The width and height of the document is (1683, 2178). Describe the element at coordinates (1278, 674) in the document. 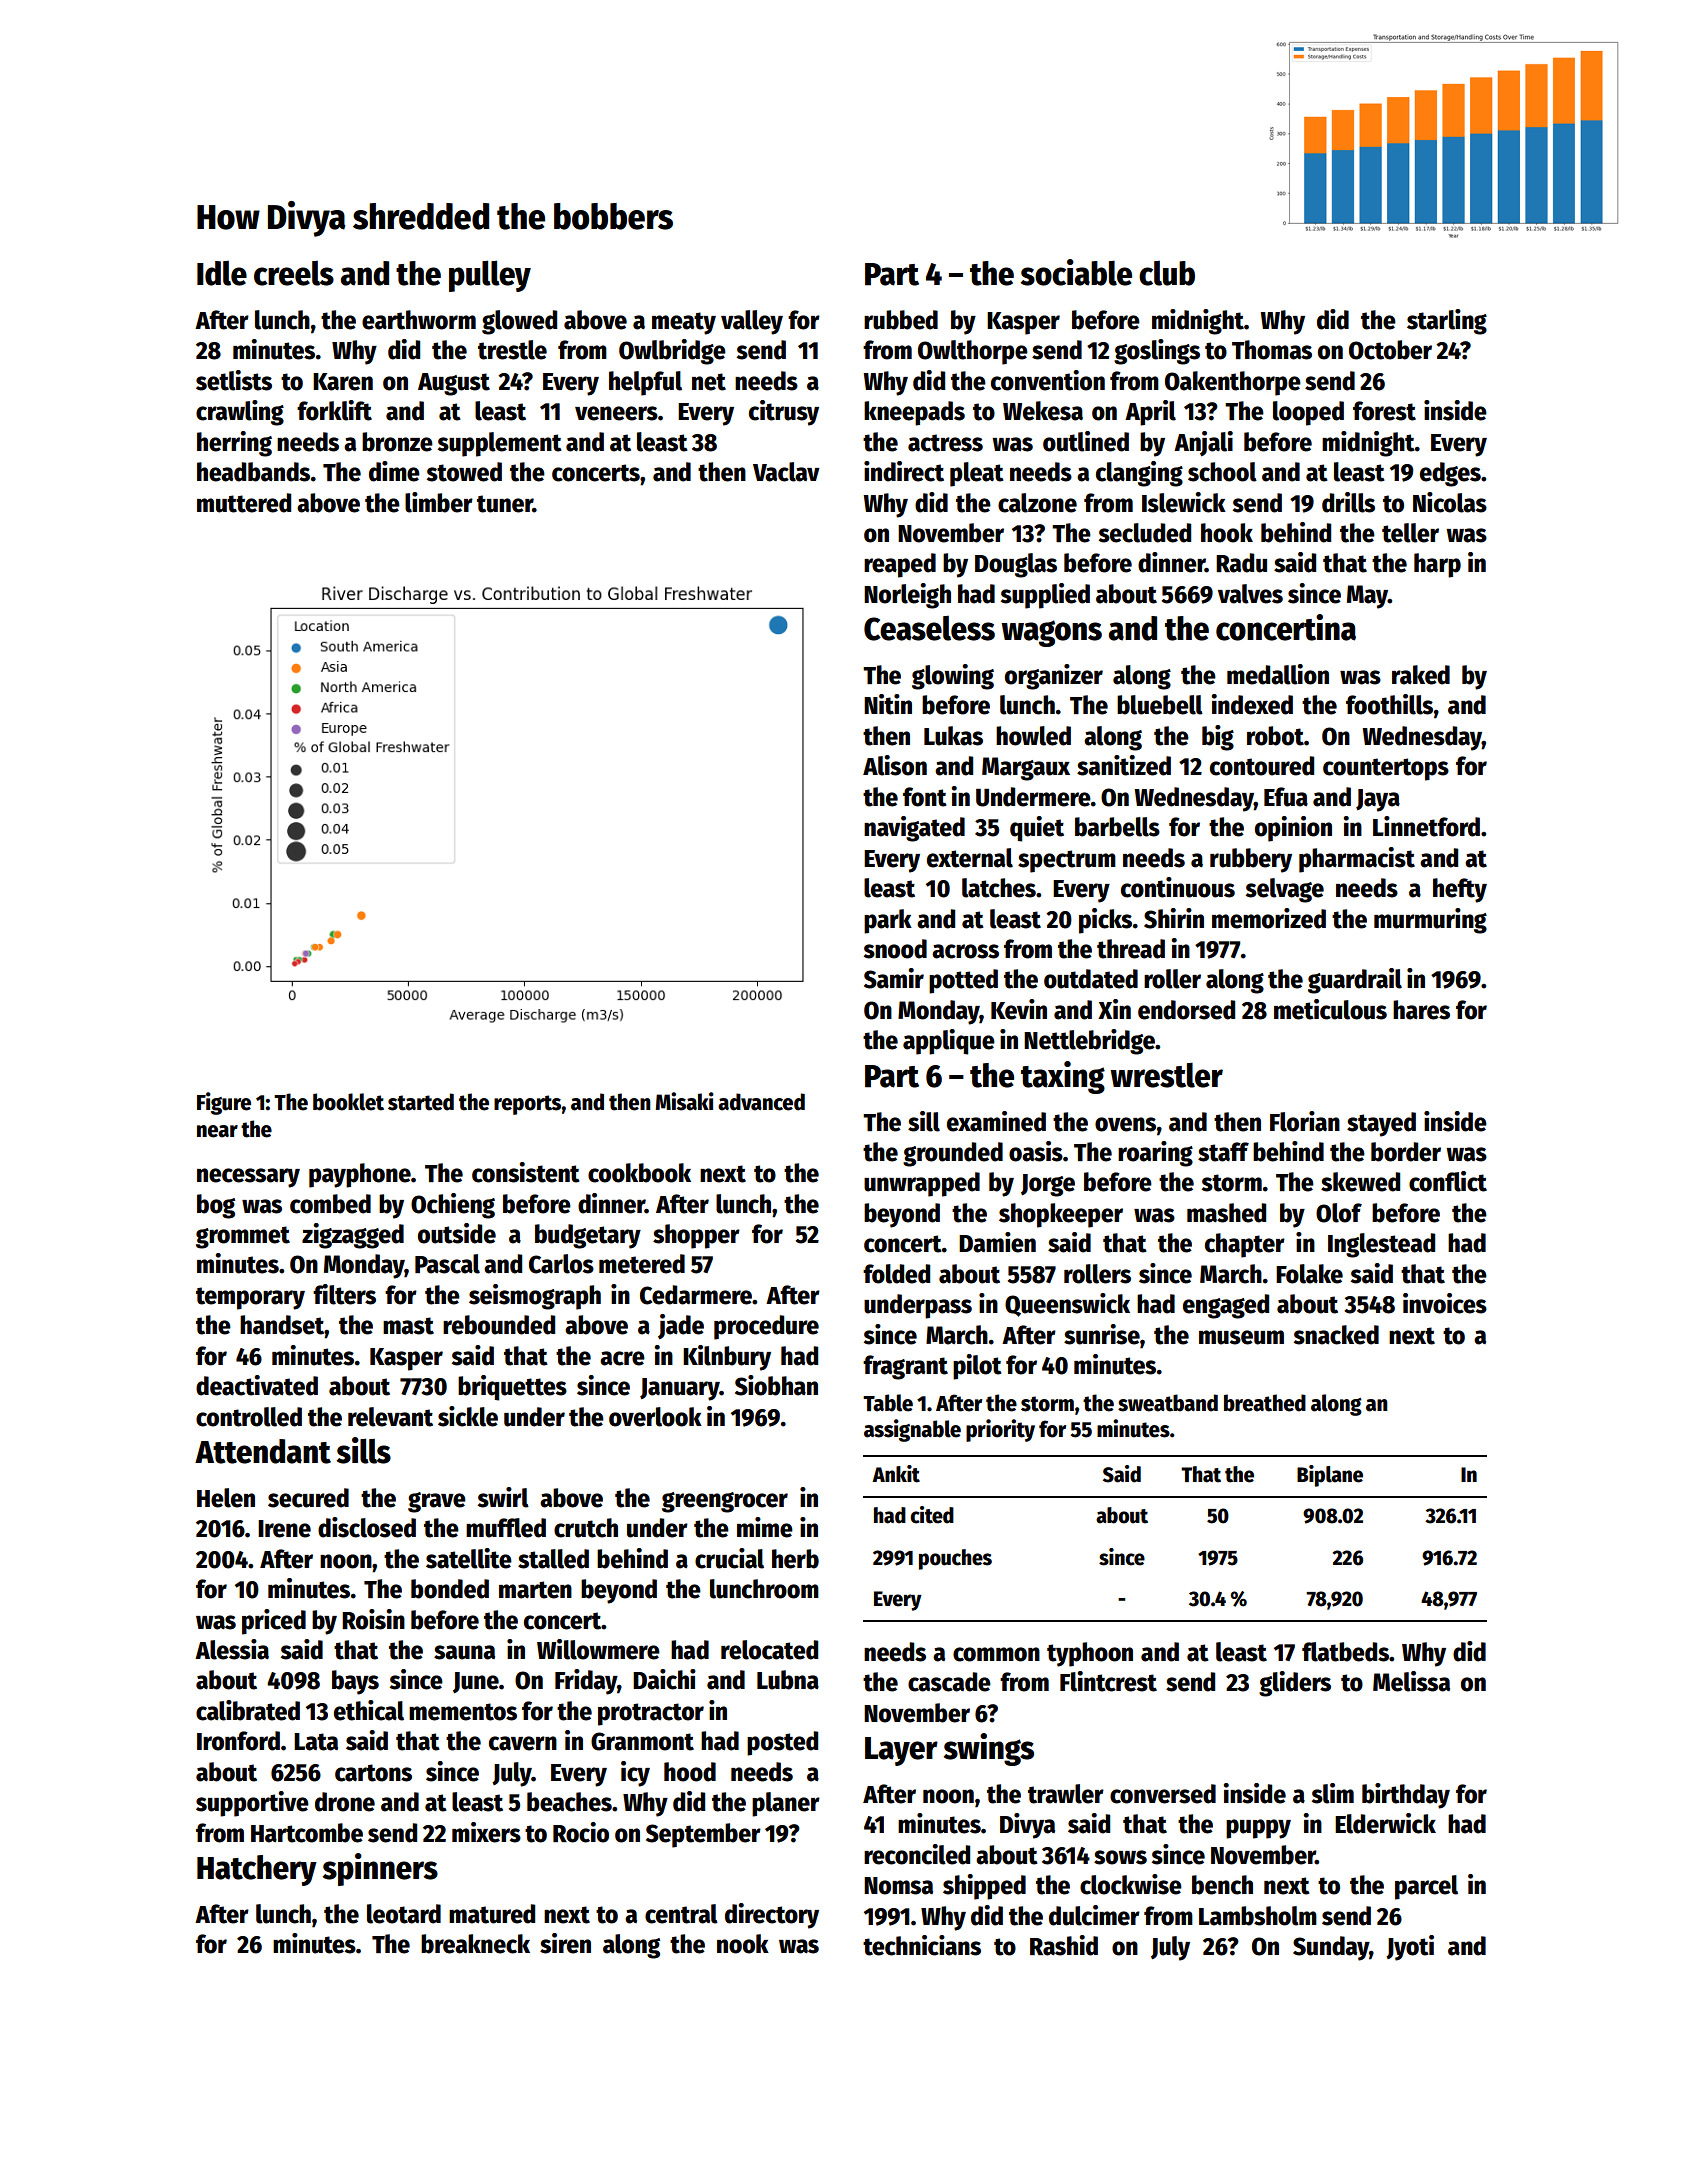

I see `medallion` at that location.
